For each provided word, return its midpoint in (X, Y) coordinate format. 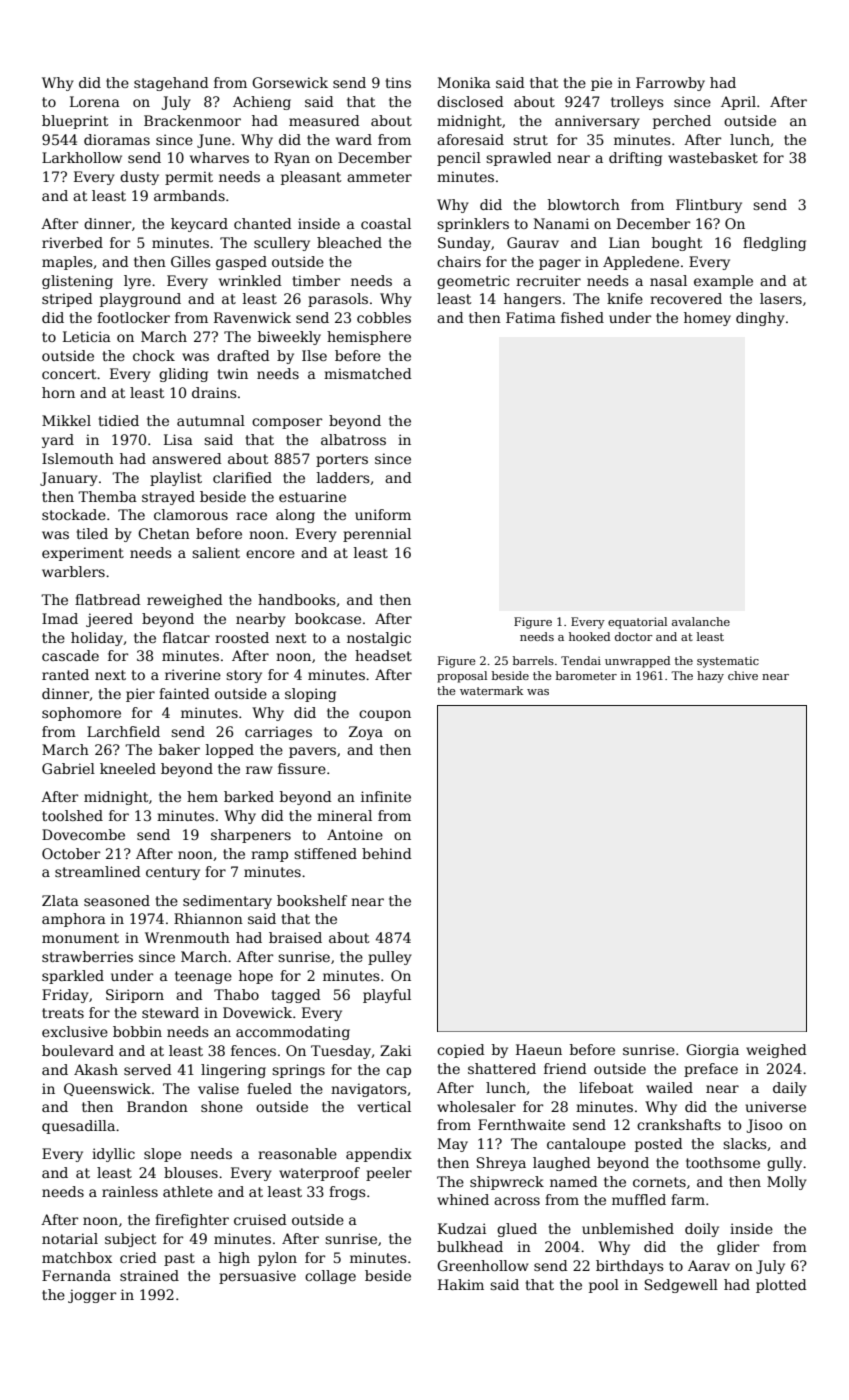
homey (707, 319)
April (738, 103)
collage (330, 1277)
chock (154, 355)
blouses (191, 1172)
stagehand (171, 84)
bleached (349, 242)
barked (249, 796)
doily (702, 1230)
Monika (464, 82)
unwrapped (637, 662)
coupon (385, 715)
